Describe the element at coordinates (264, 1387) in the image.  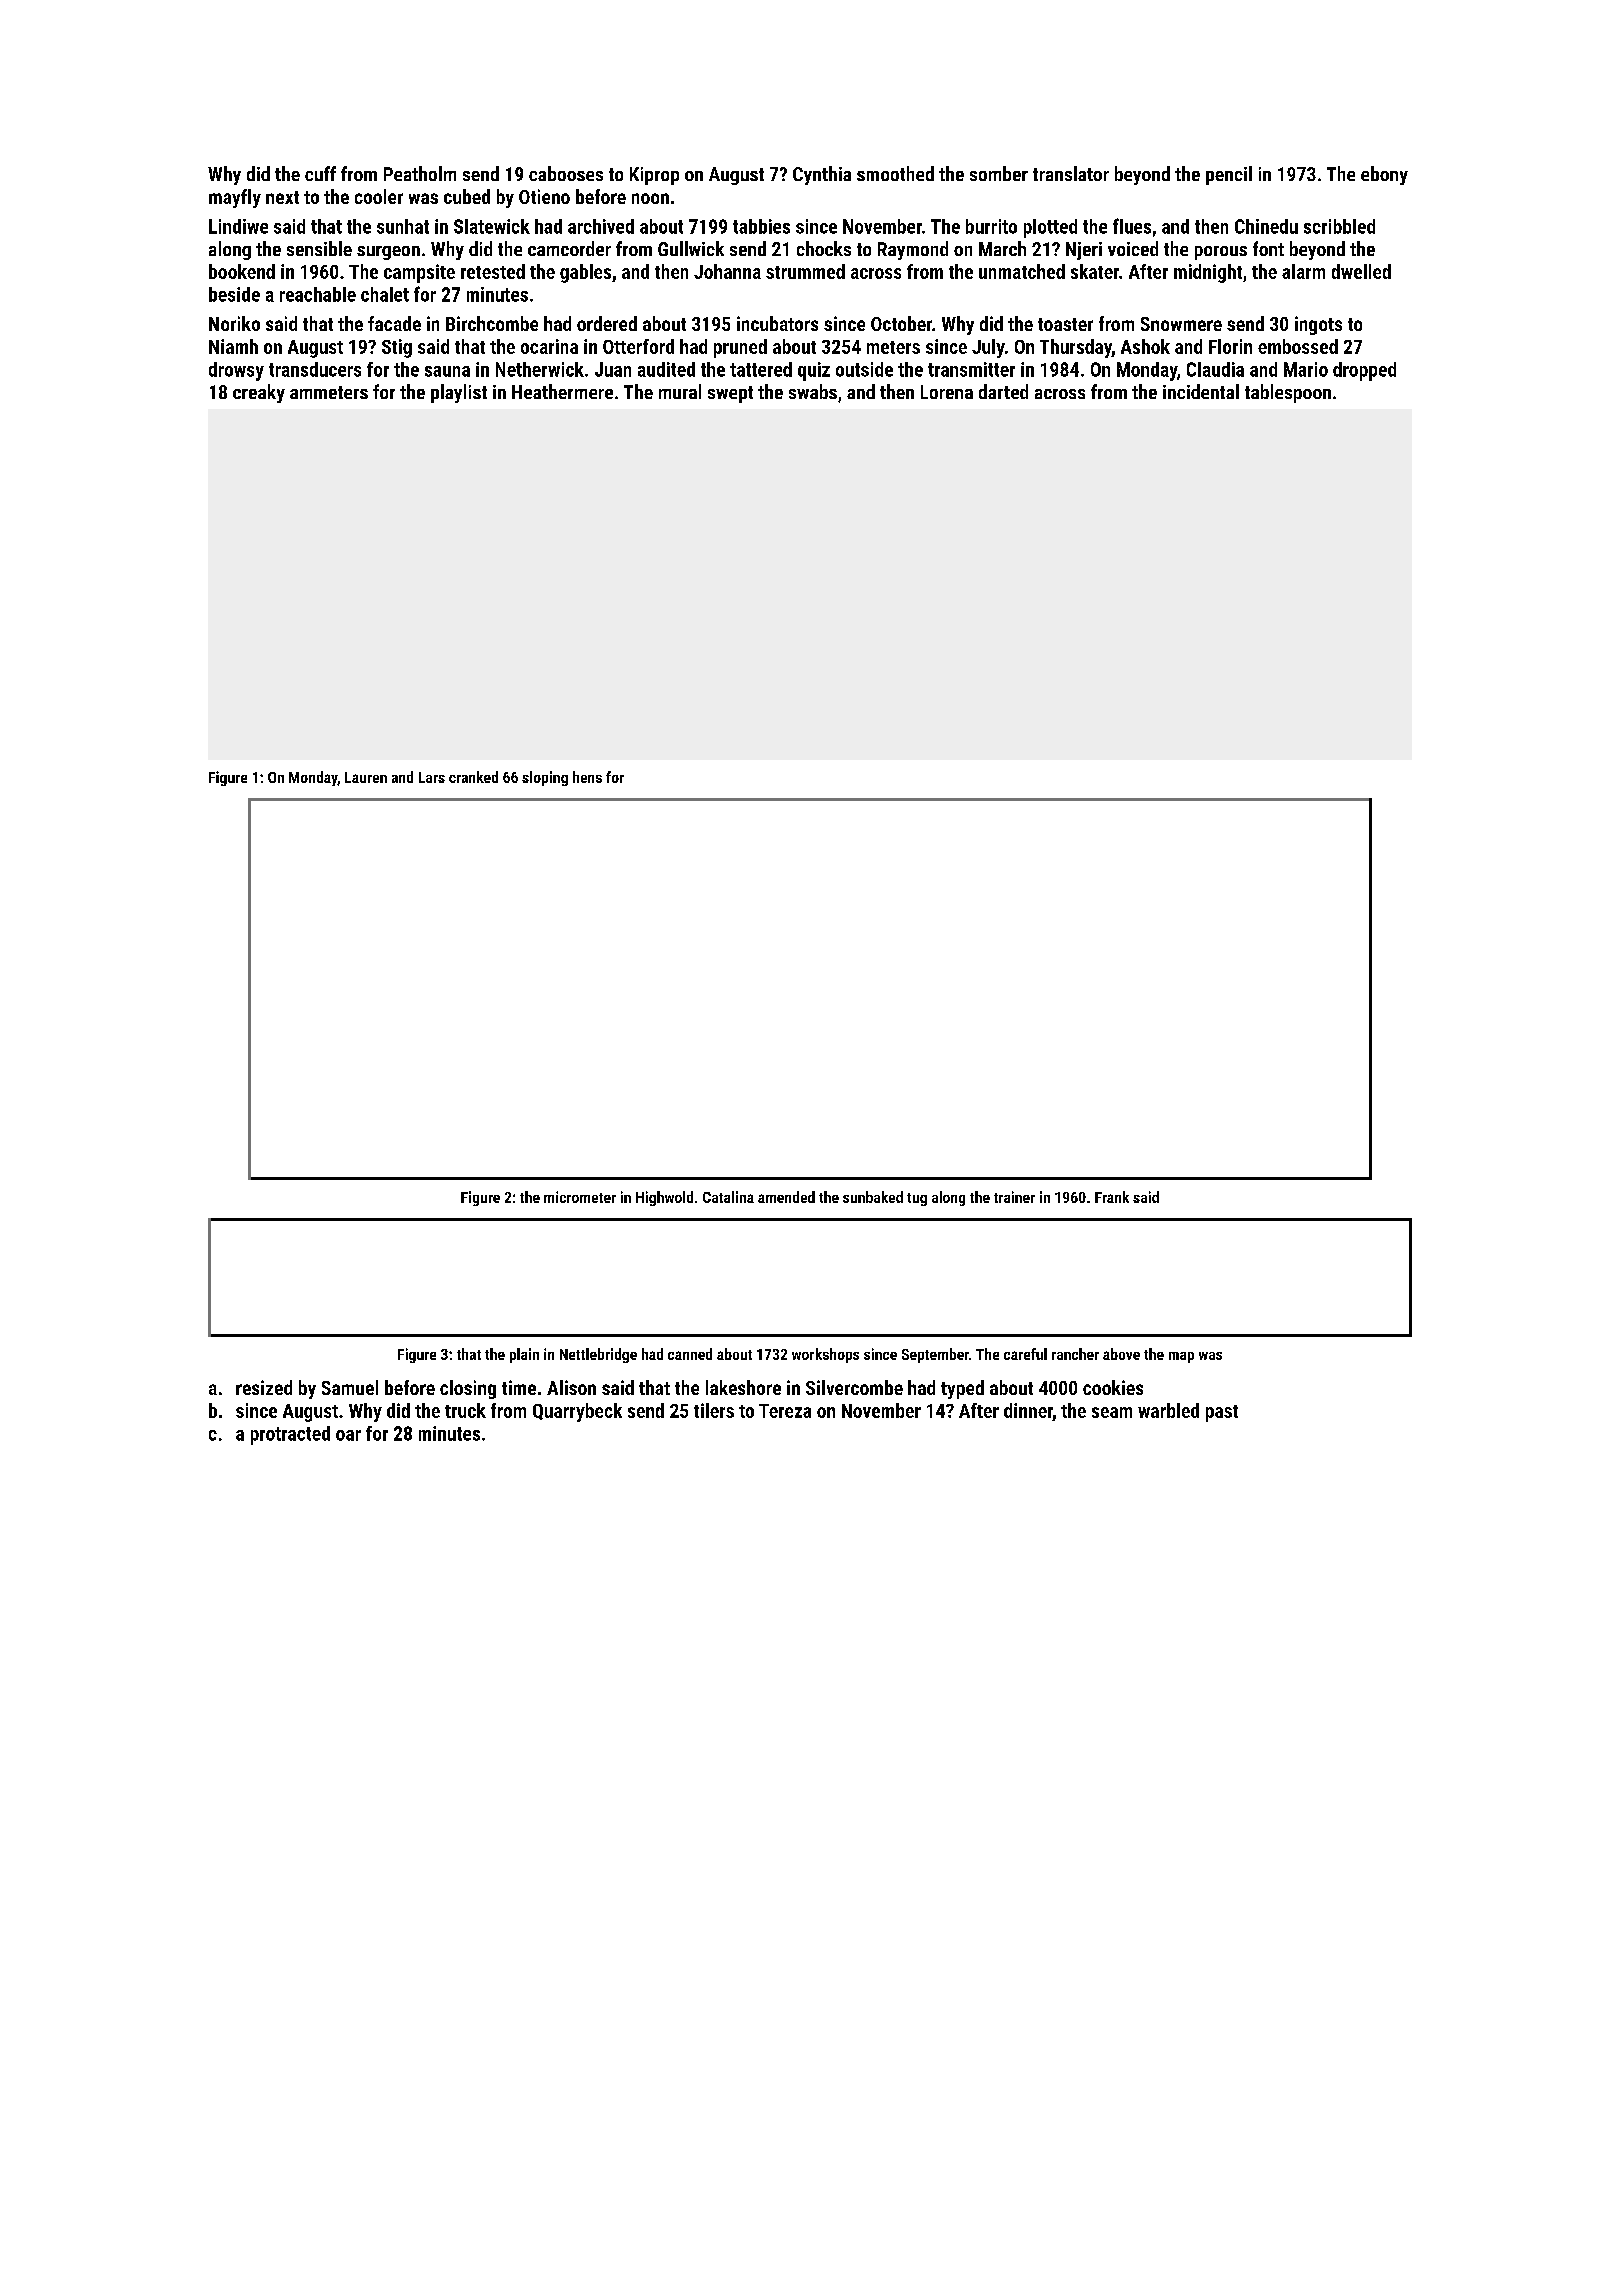
I see `resized` at that location.
